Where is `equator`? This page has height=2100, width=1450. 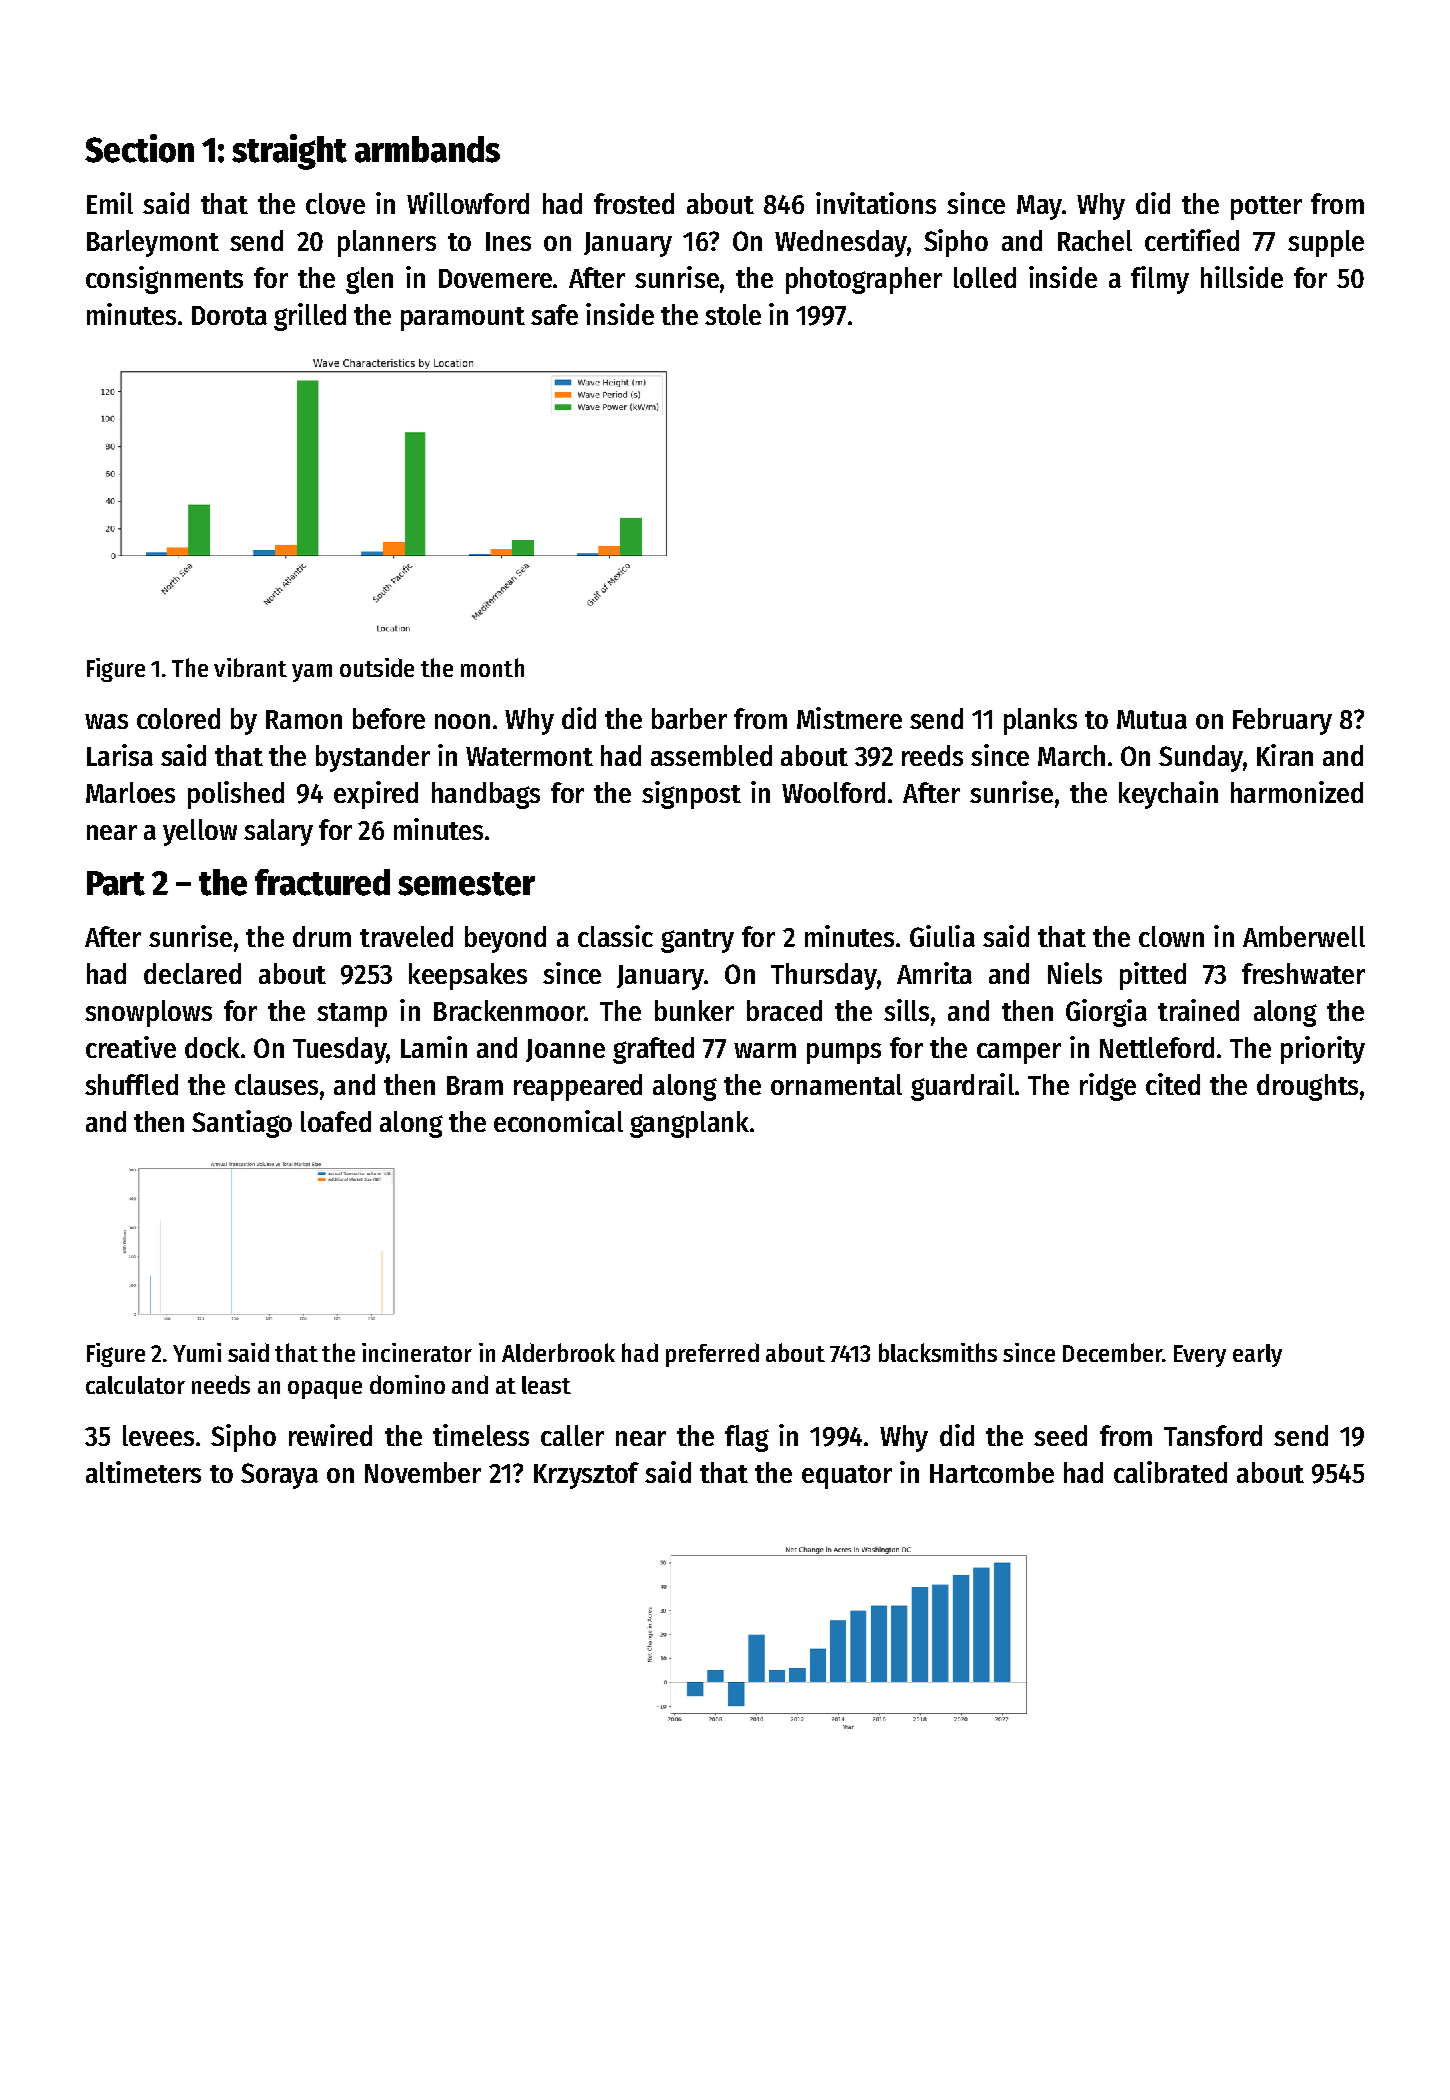 equator is located at coordinates (847, 1477).
